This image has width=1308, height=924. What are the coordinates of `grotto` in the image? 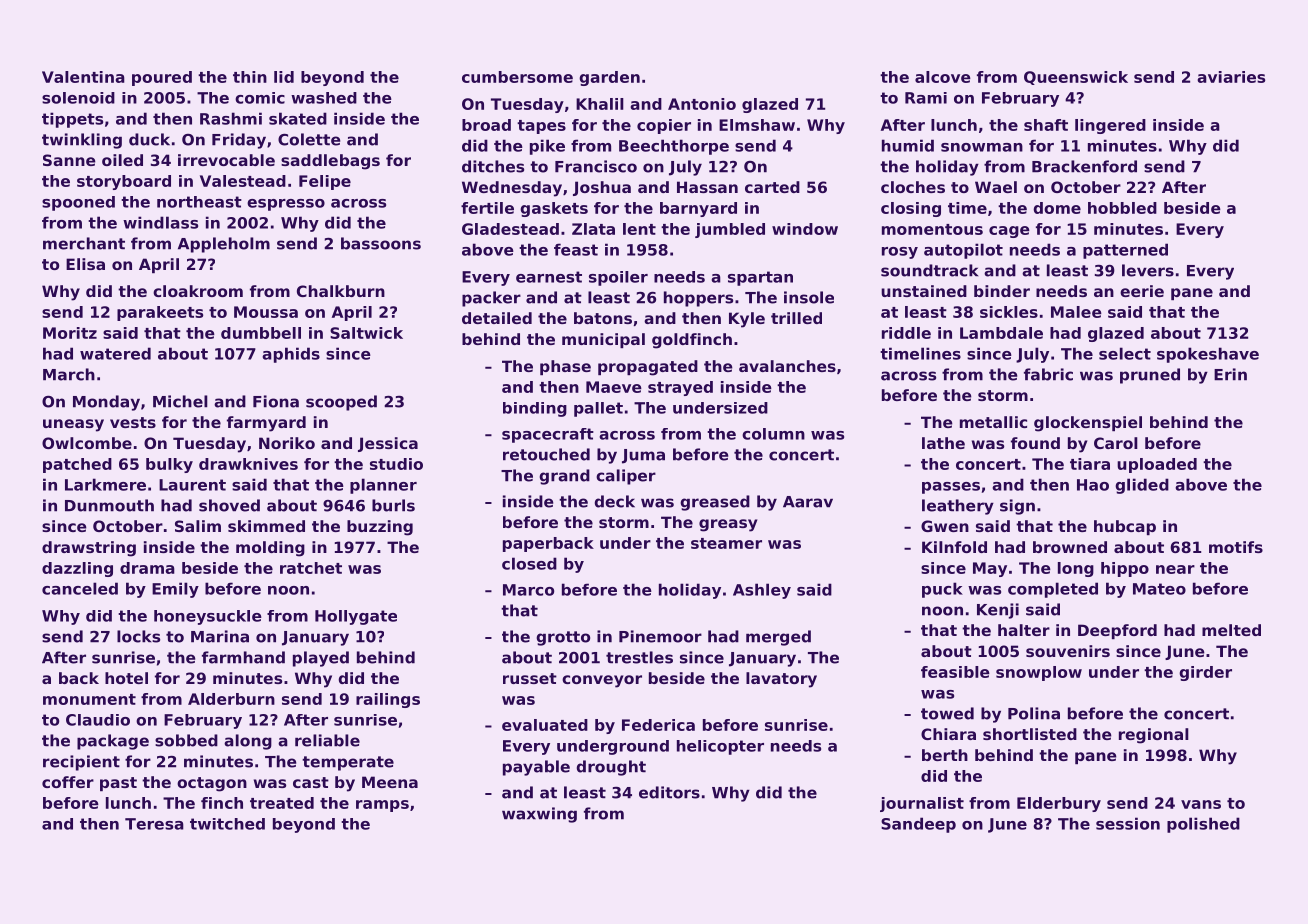 It's located at (563, 638).
